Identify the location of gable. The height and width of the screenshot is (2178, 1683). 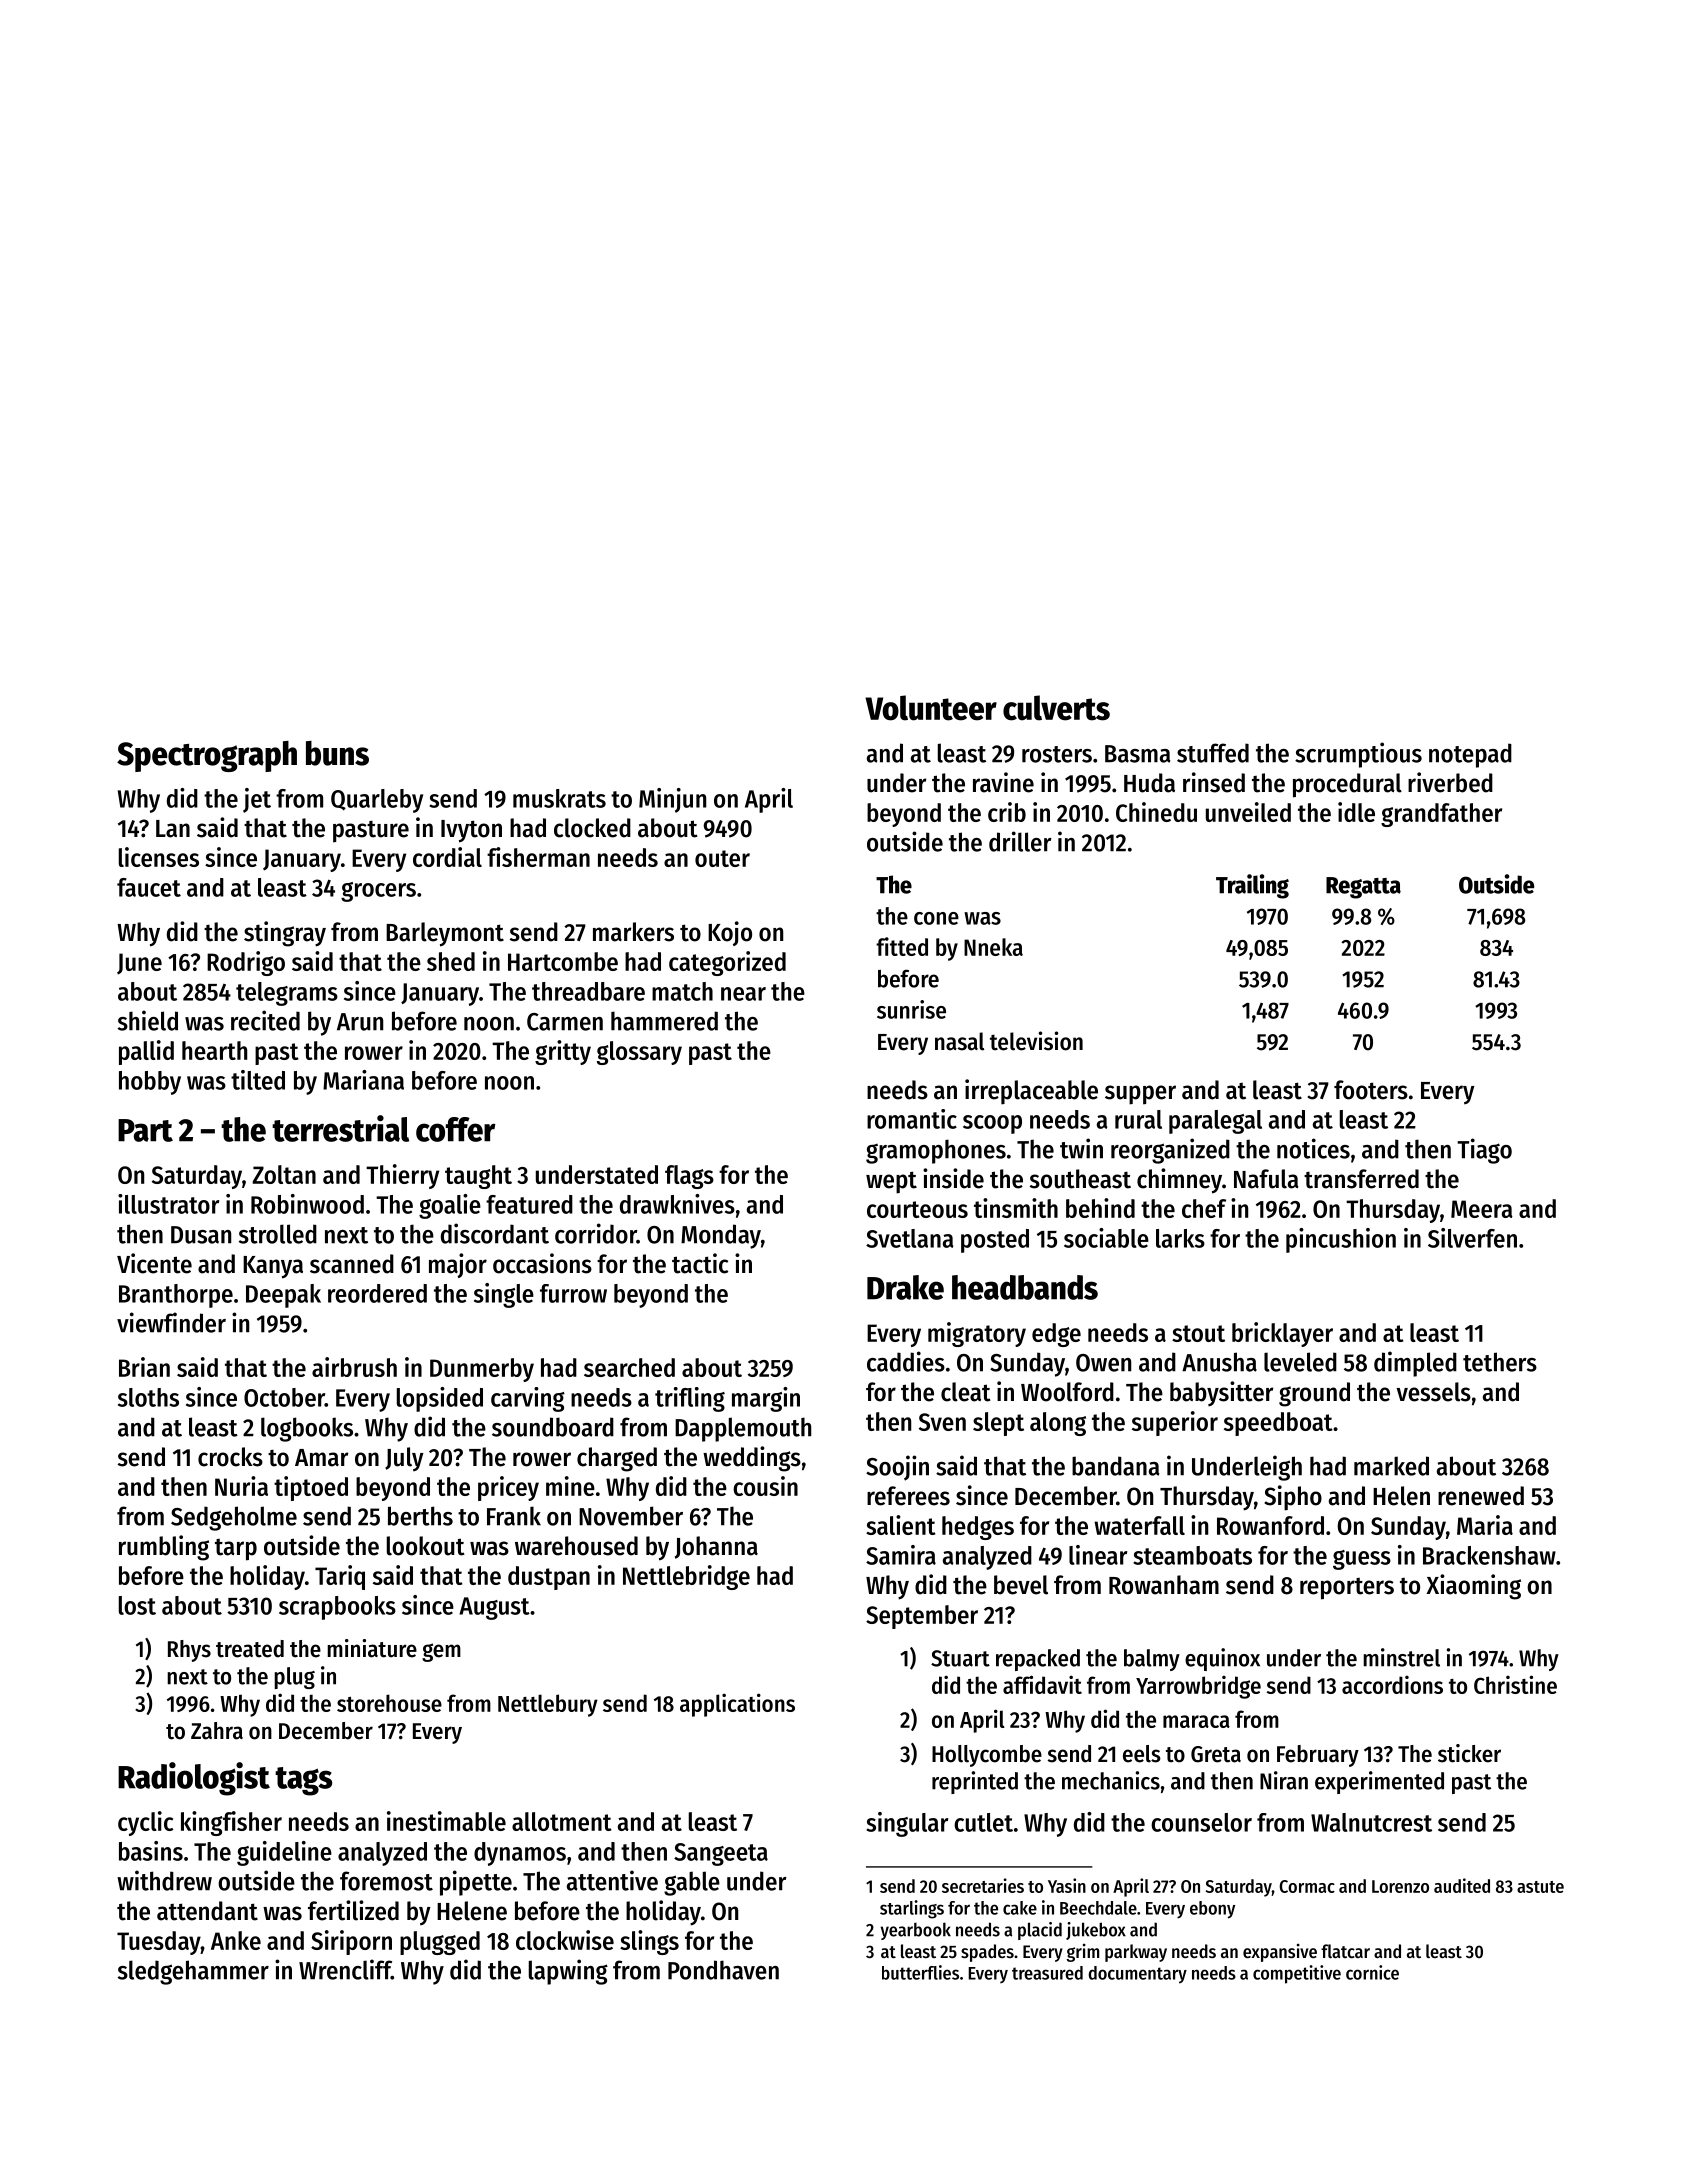
(692, 1883).
